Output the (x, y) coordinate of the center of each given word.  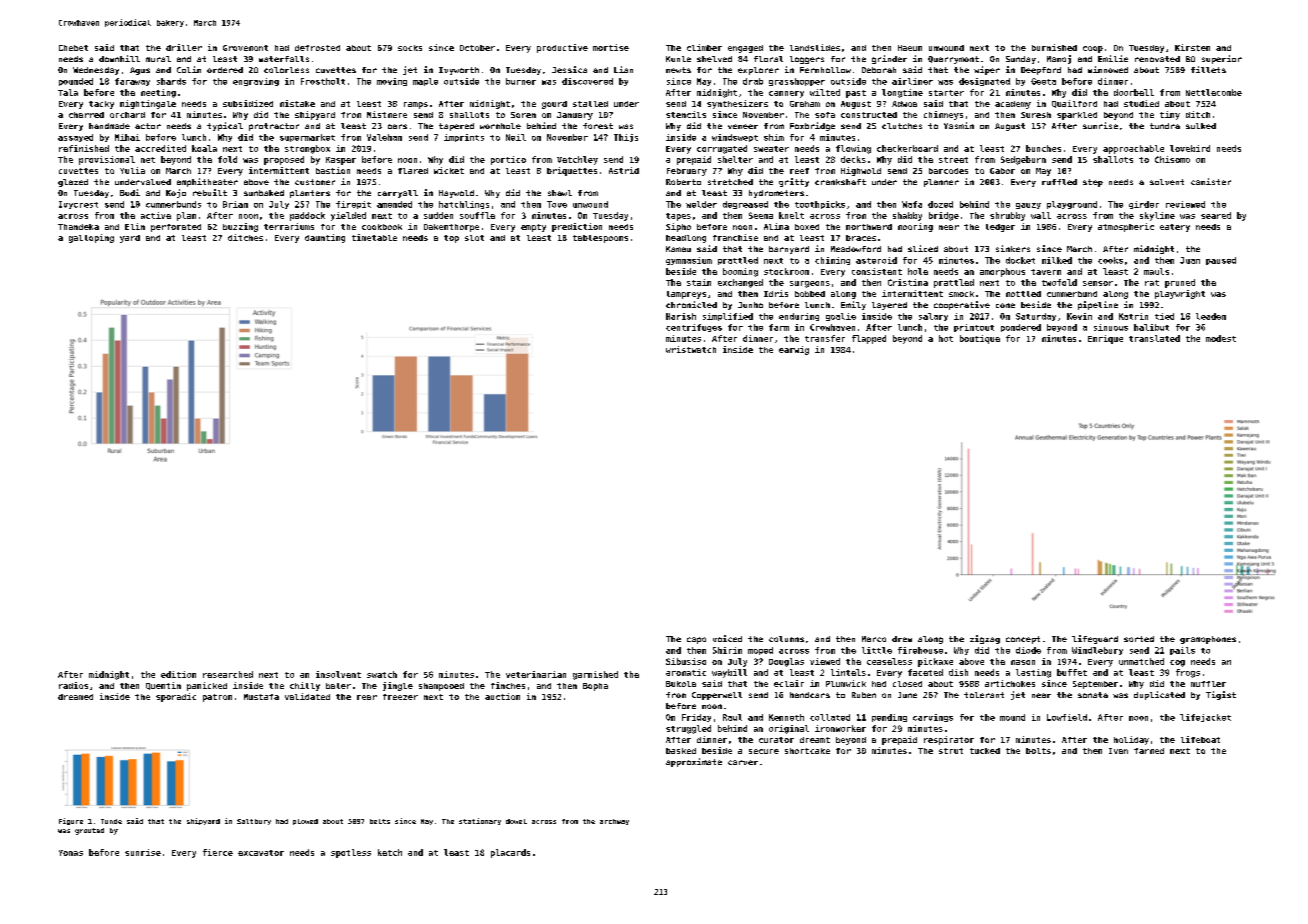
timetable (374, 237)
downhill (119, 58)
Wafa (912, 204)
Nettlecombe (1214, 92)
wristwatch (691, 349)
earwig (794, 350)
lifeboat (1200, 739)
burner (521, 81)
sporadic (176, 697)
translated (1154, 338)
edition (178, 674)
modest (1221, 338)
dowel (516, 821)
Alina (776, 226)
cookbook (382, 227)
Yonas (71, 853)
